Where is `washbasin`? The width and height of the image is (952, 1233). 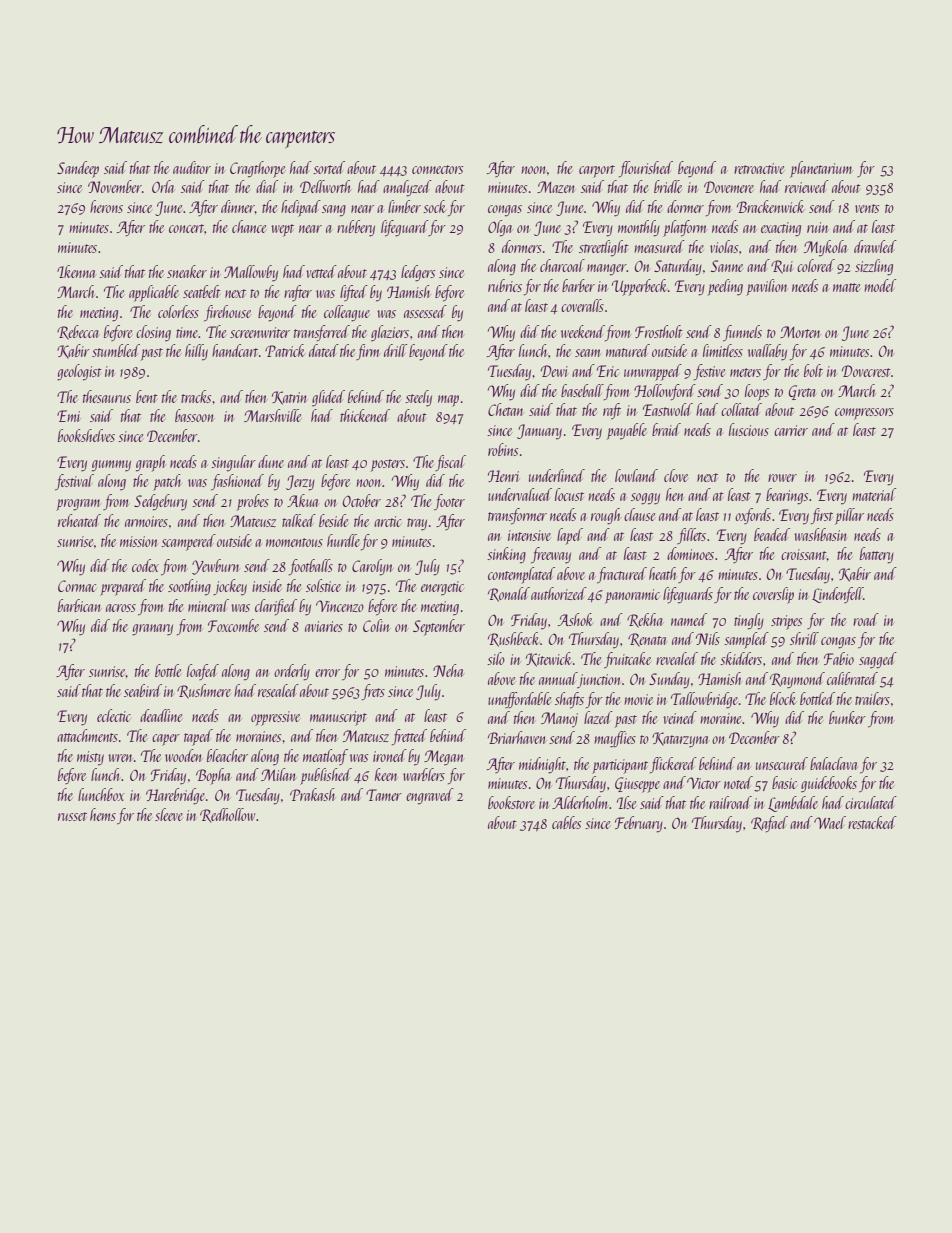 washbasin is located at coordinates (820, 534).
